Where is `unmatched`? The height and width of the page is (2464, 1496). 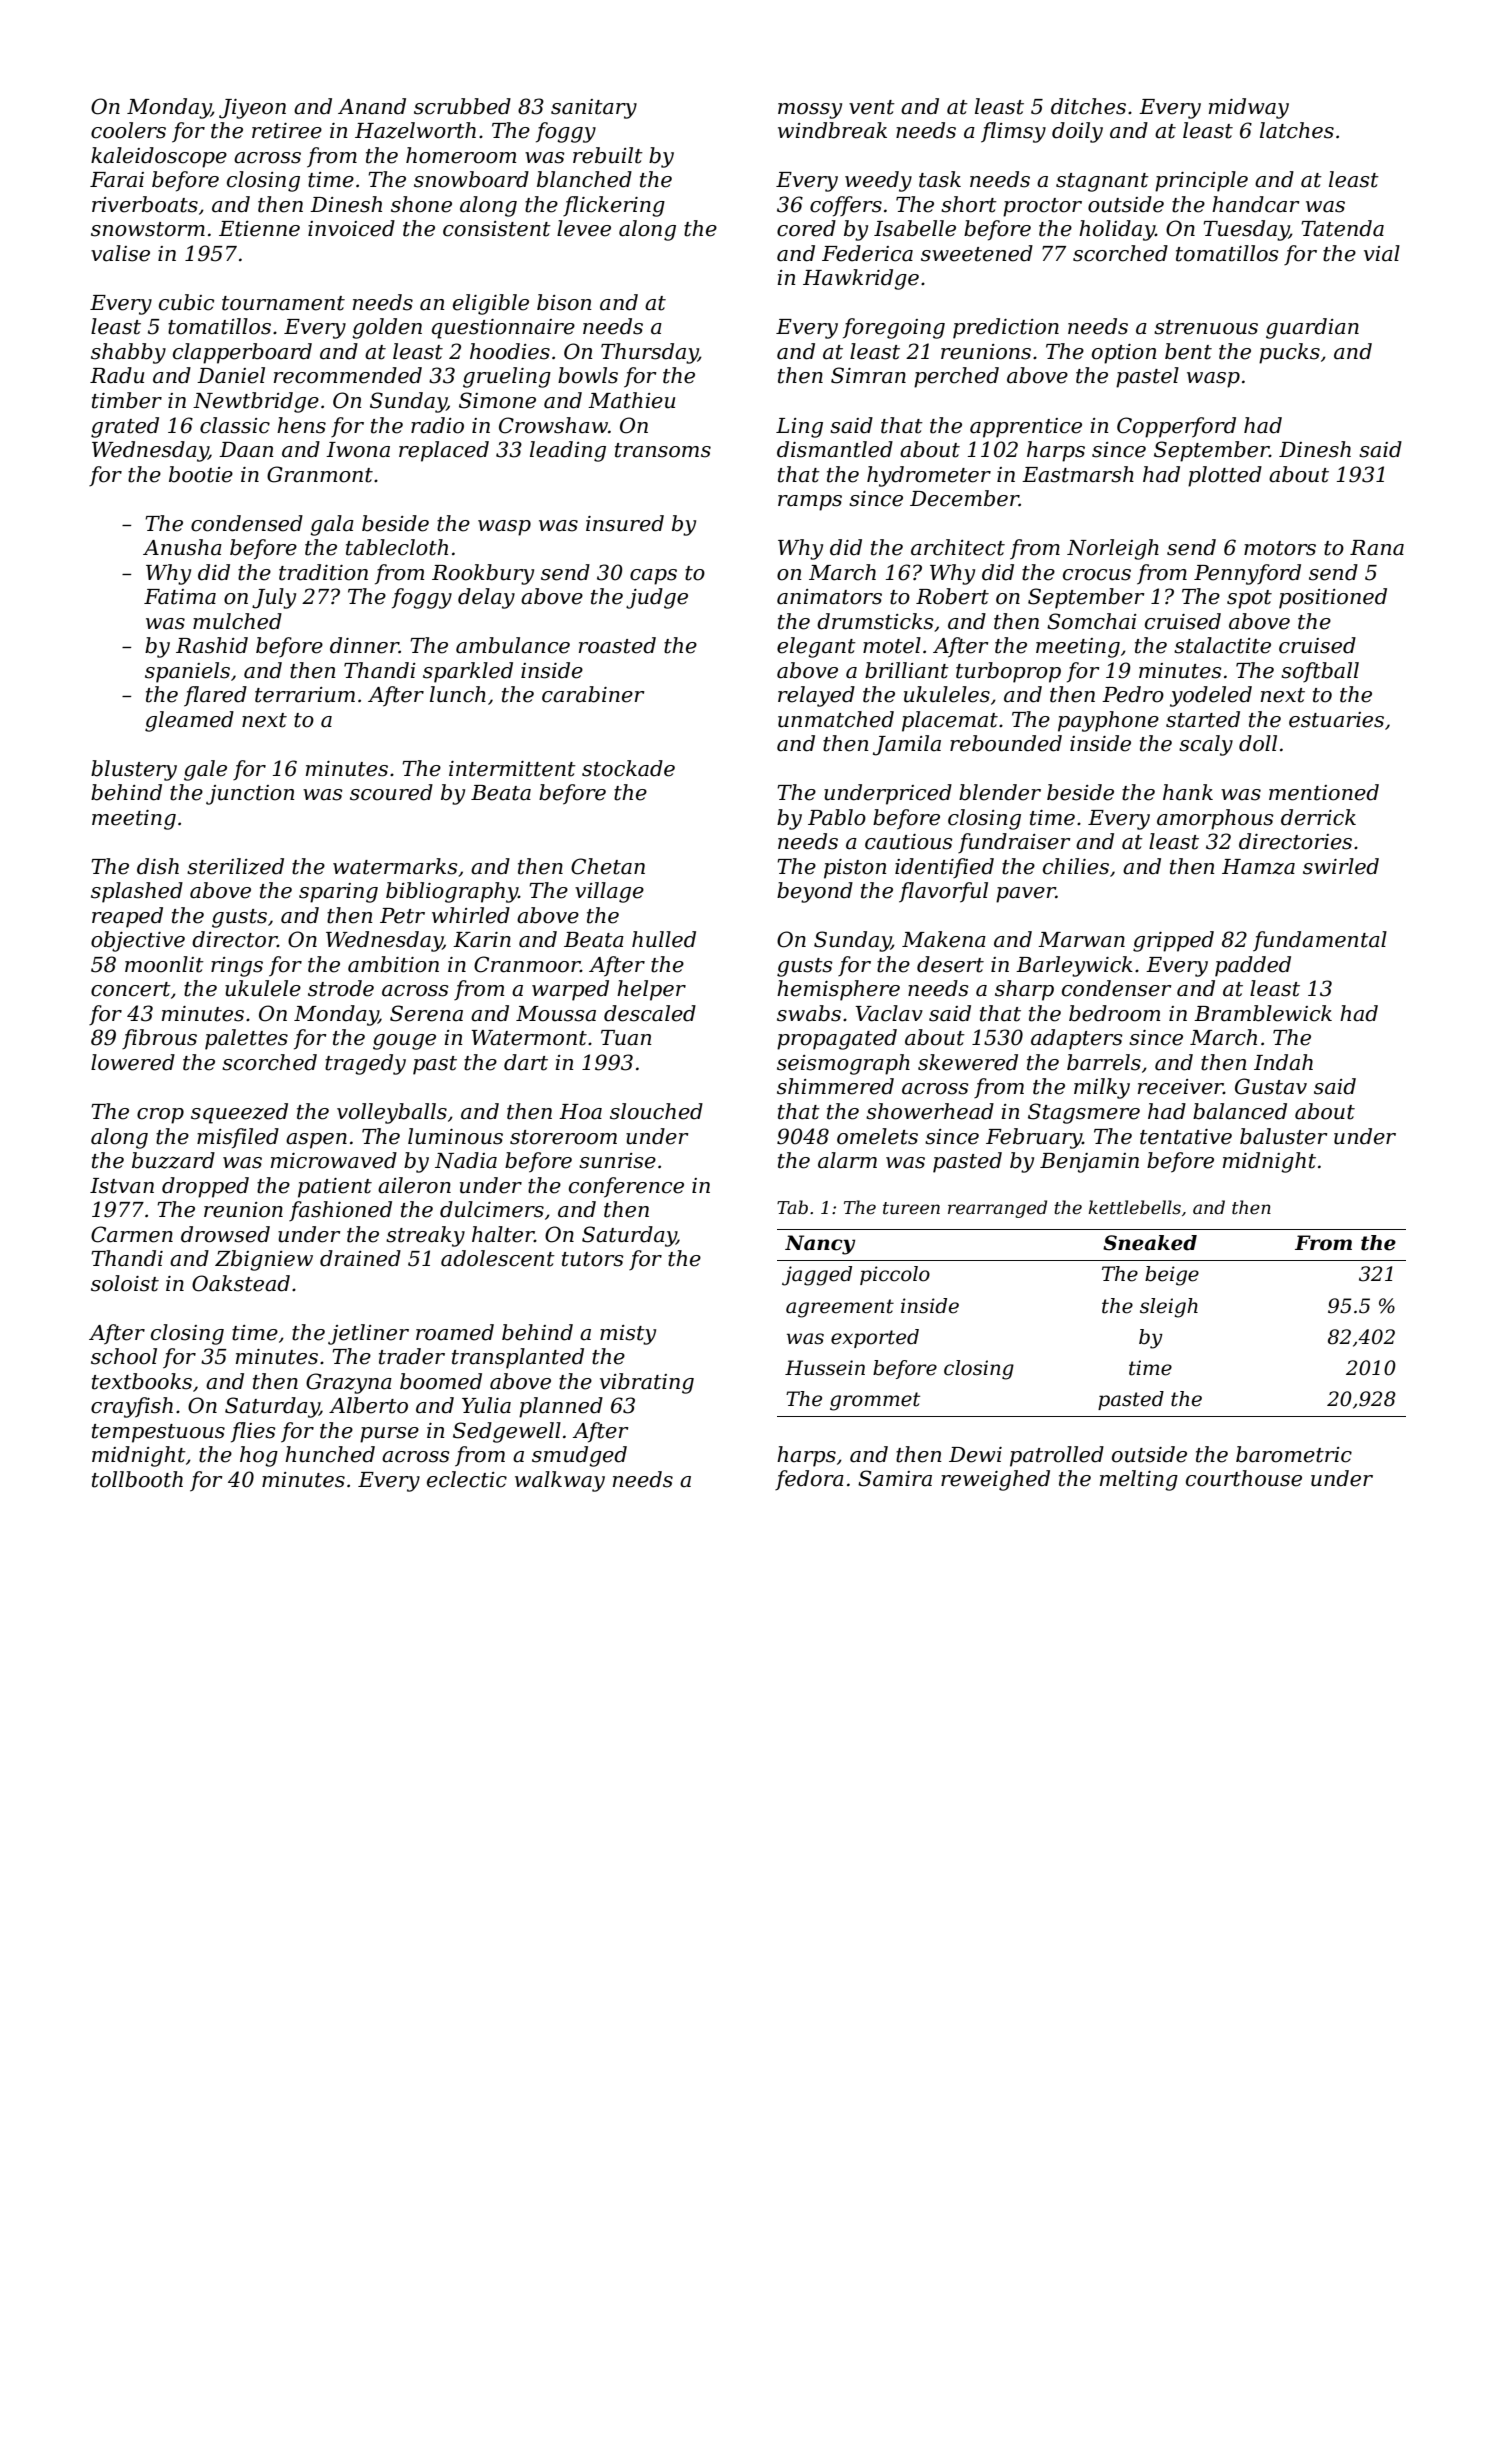 unmatched is located at coordinates (836, 719).
